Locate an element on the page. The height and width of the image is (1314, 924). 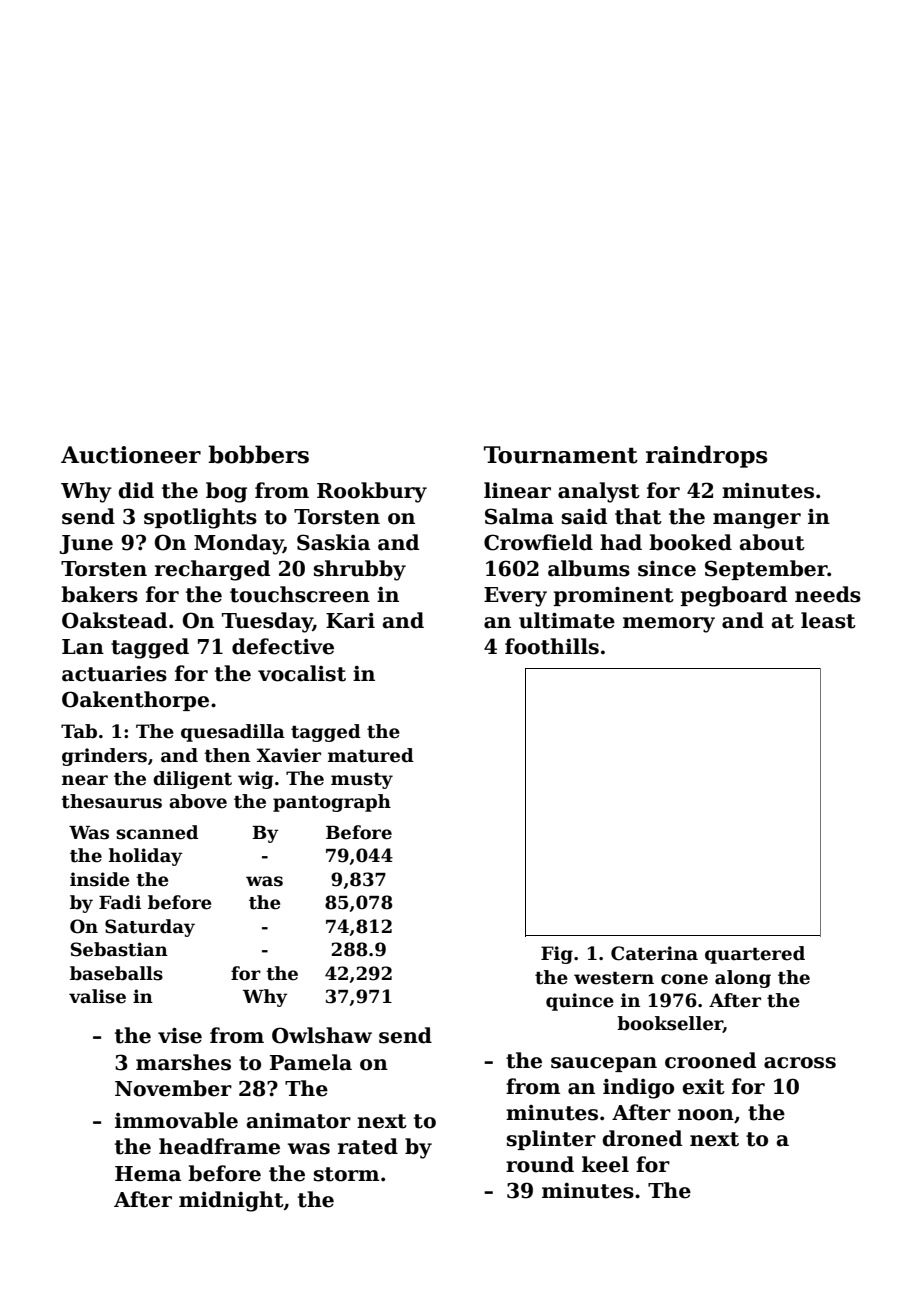
memory is located at coordinates (669, 625).
